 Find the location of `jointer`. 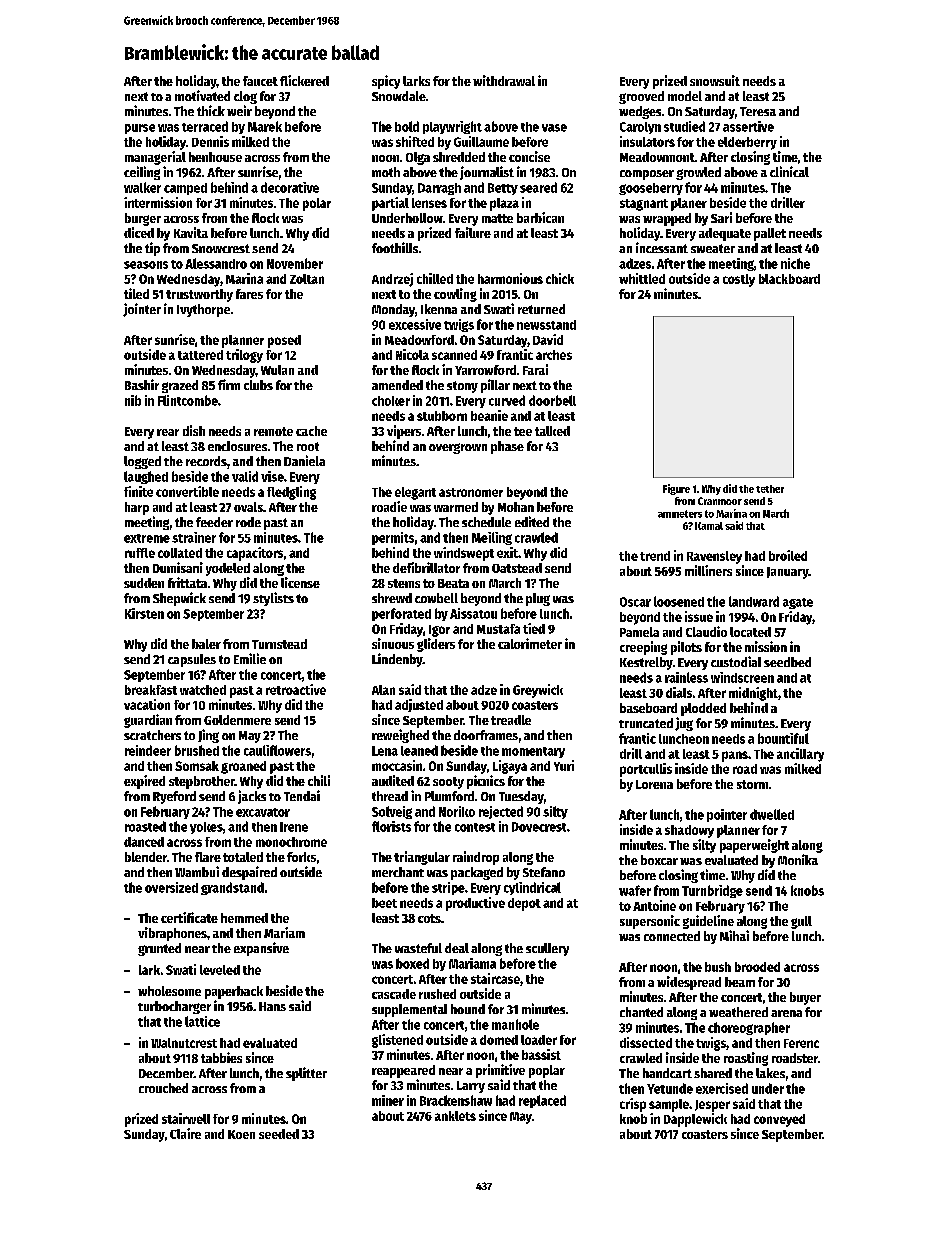

jointer is located at coordinates (142, 310).
